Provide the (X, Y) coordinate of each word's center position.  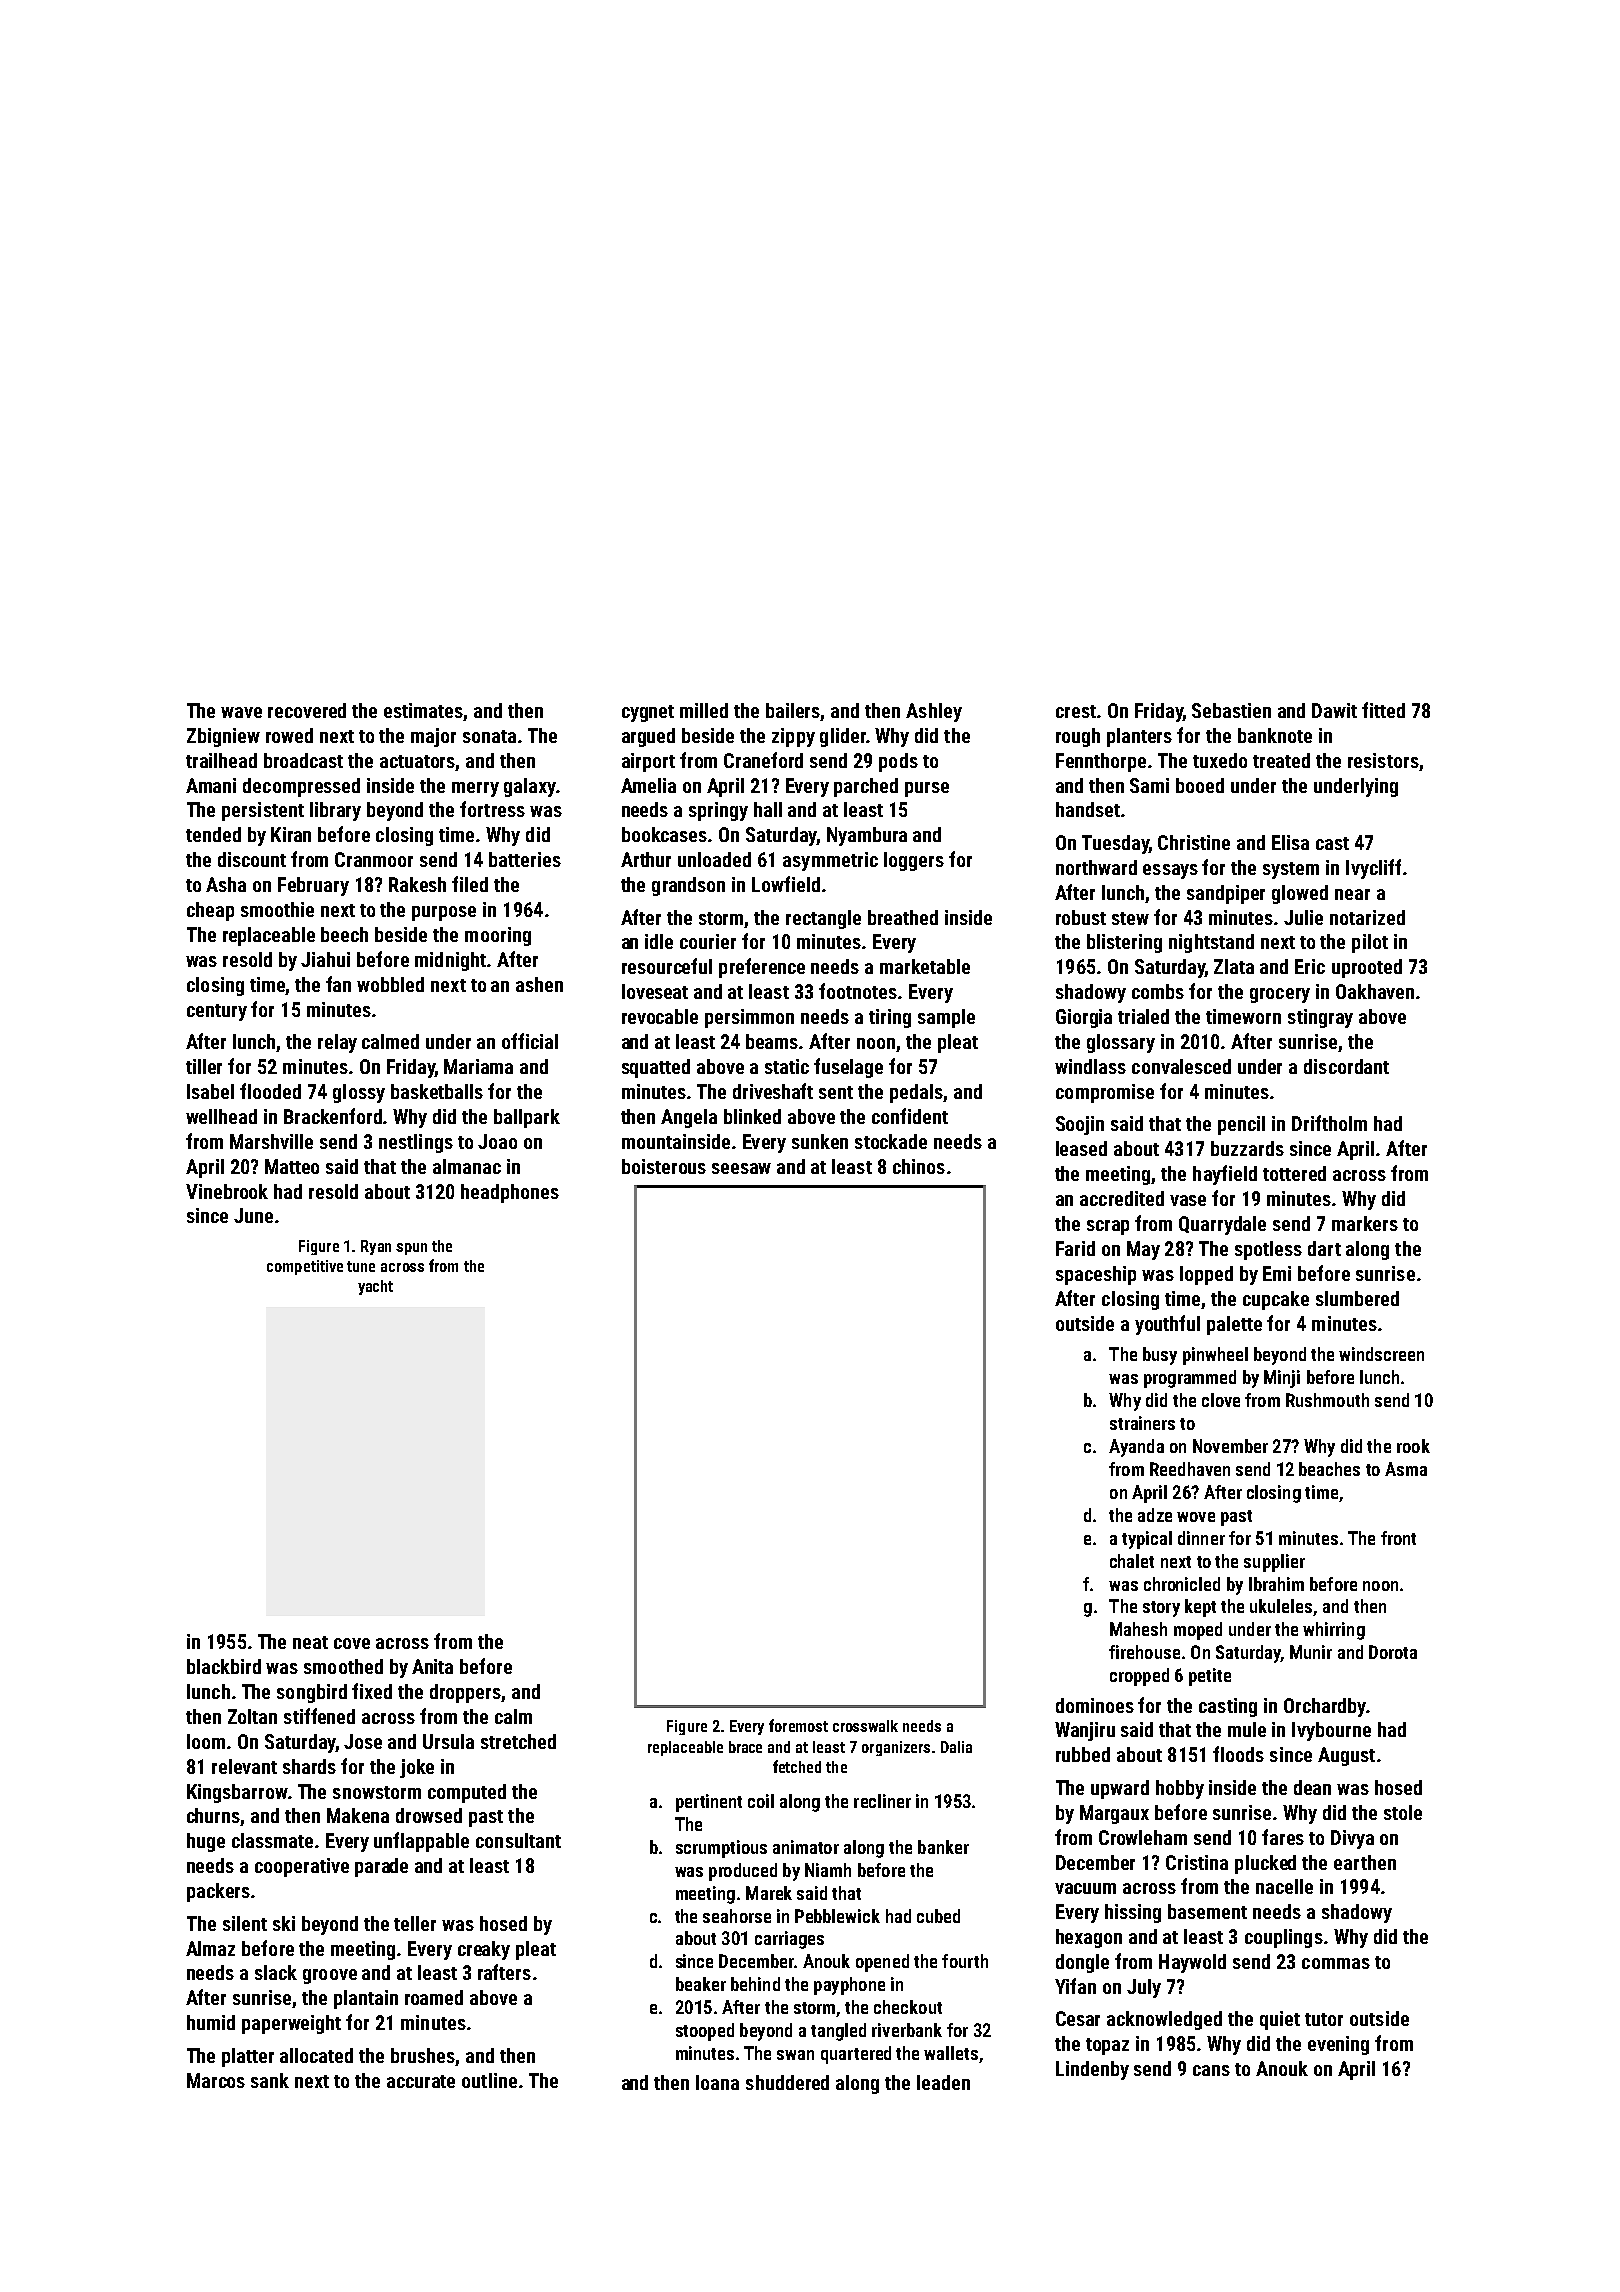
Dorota (1393, 1652)
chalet (1132, 1561)
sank (270, 2080)
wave (241, 712)
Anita (432, 1666)
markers (1365, 1223)
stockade (891, 1141)
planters (1139, 737)
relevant (244, 1766)
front (1398, 1538)
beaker (701, 1984)
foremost (798, 1725)
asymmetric (830, 861)
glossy (359, 1093)
